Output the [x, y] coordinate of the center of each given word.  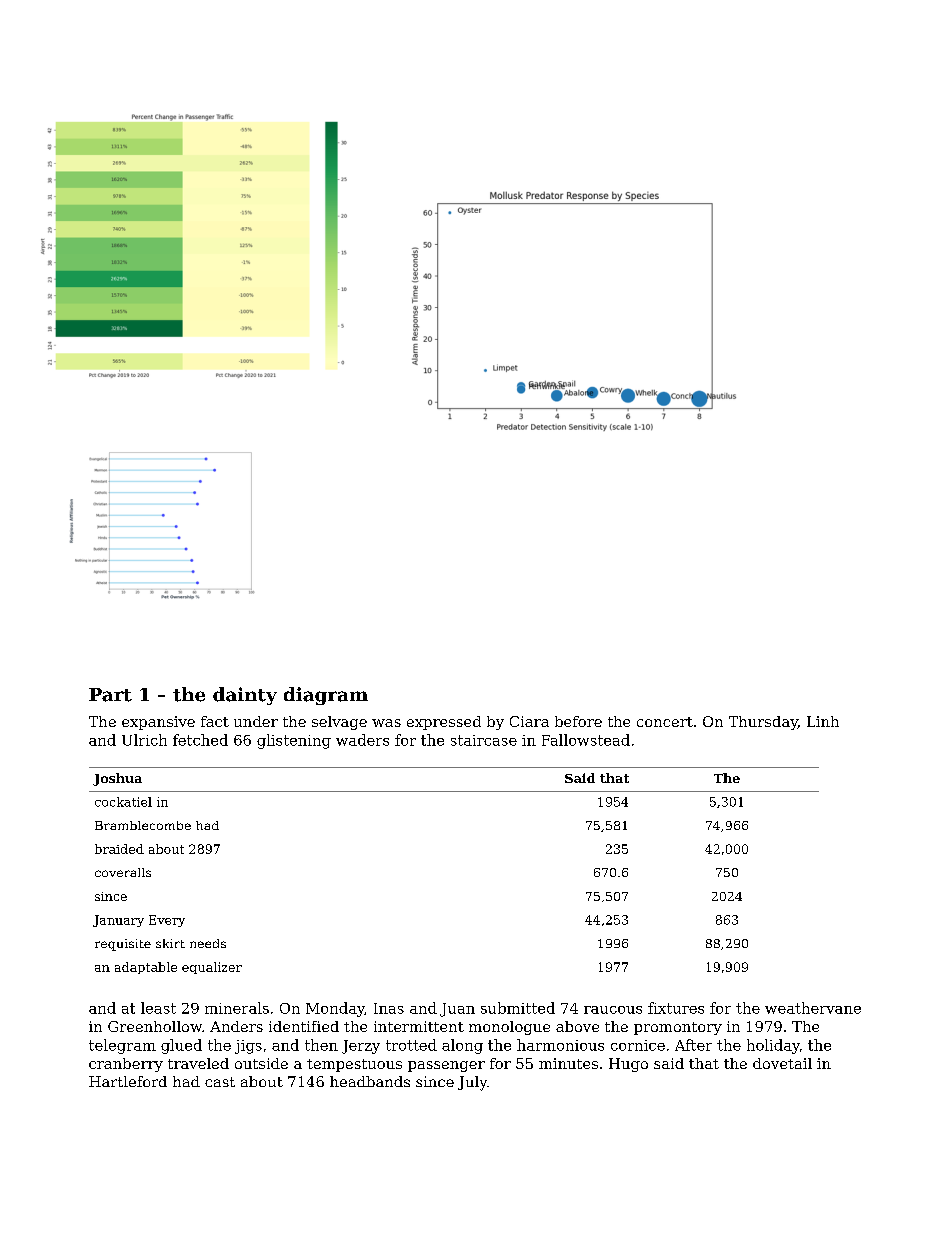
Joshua [117, 779]
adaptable [146, 968]
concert [665, 722]
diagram [326, 696]
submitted [518, 1008]
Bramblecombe [143, 825]
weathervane [813, 1008]
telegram [122, 1046]
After [693, 1045]
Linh [823, 721]
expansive [158, 723]
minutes [568, 1063]
